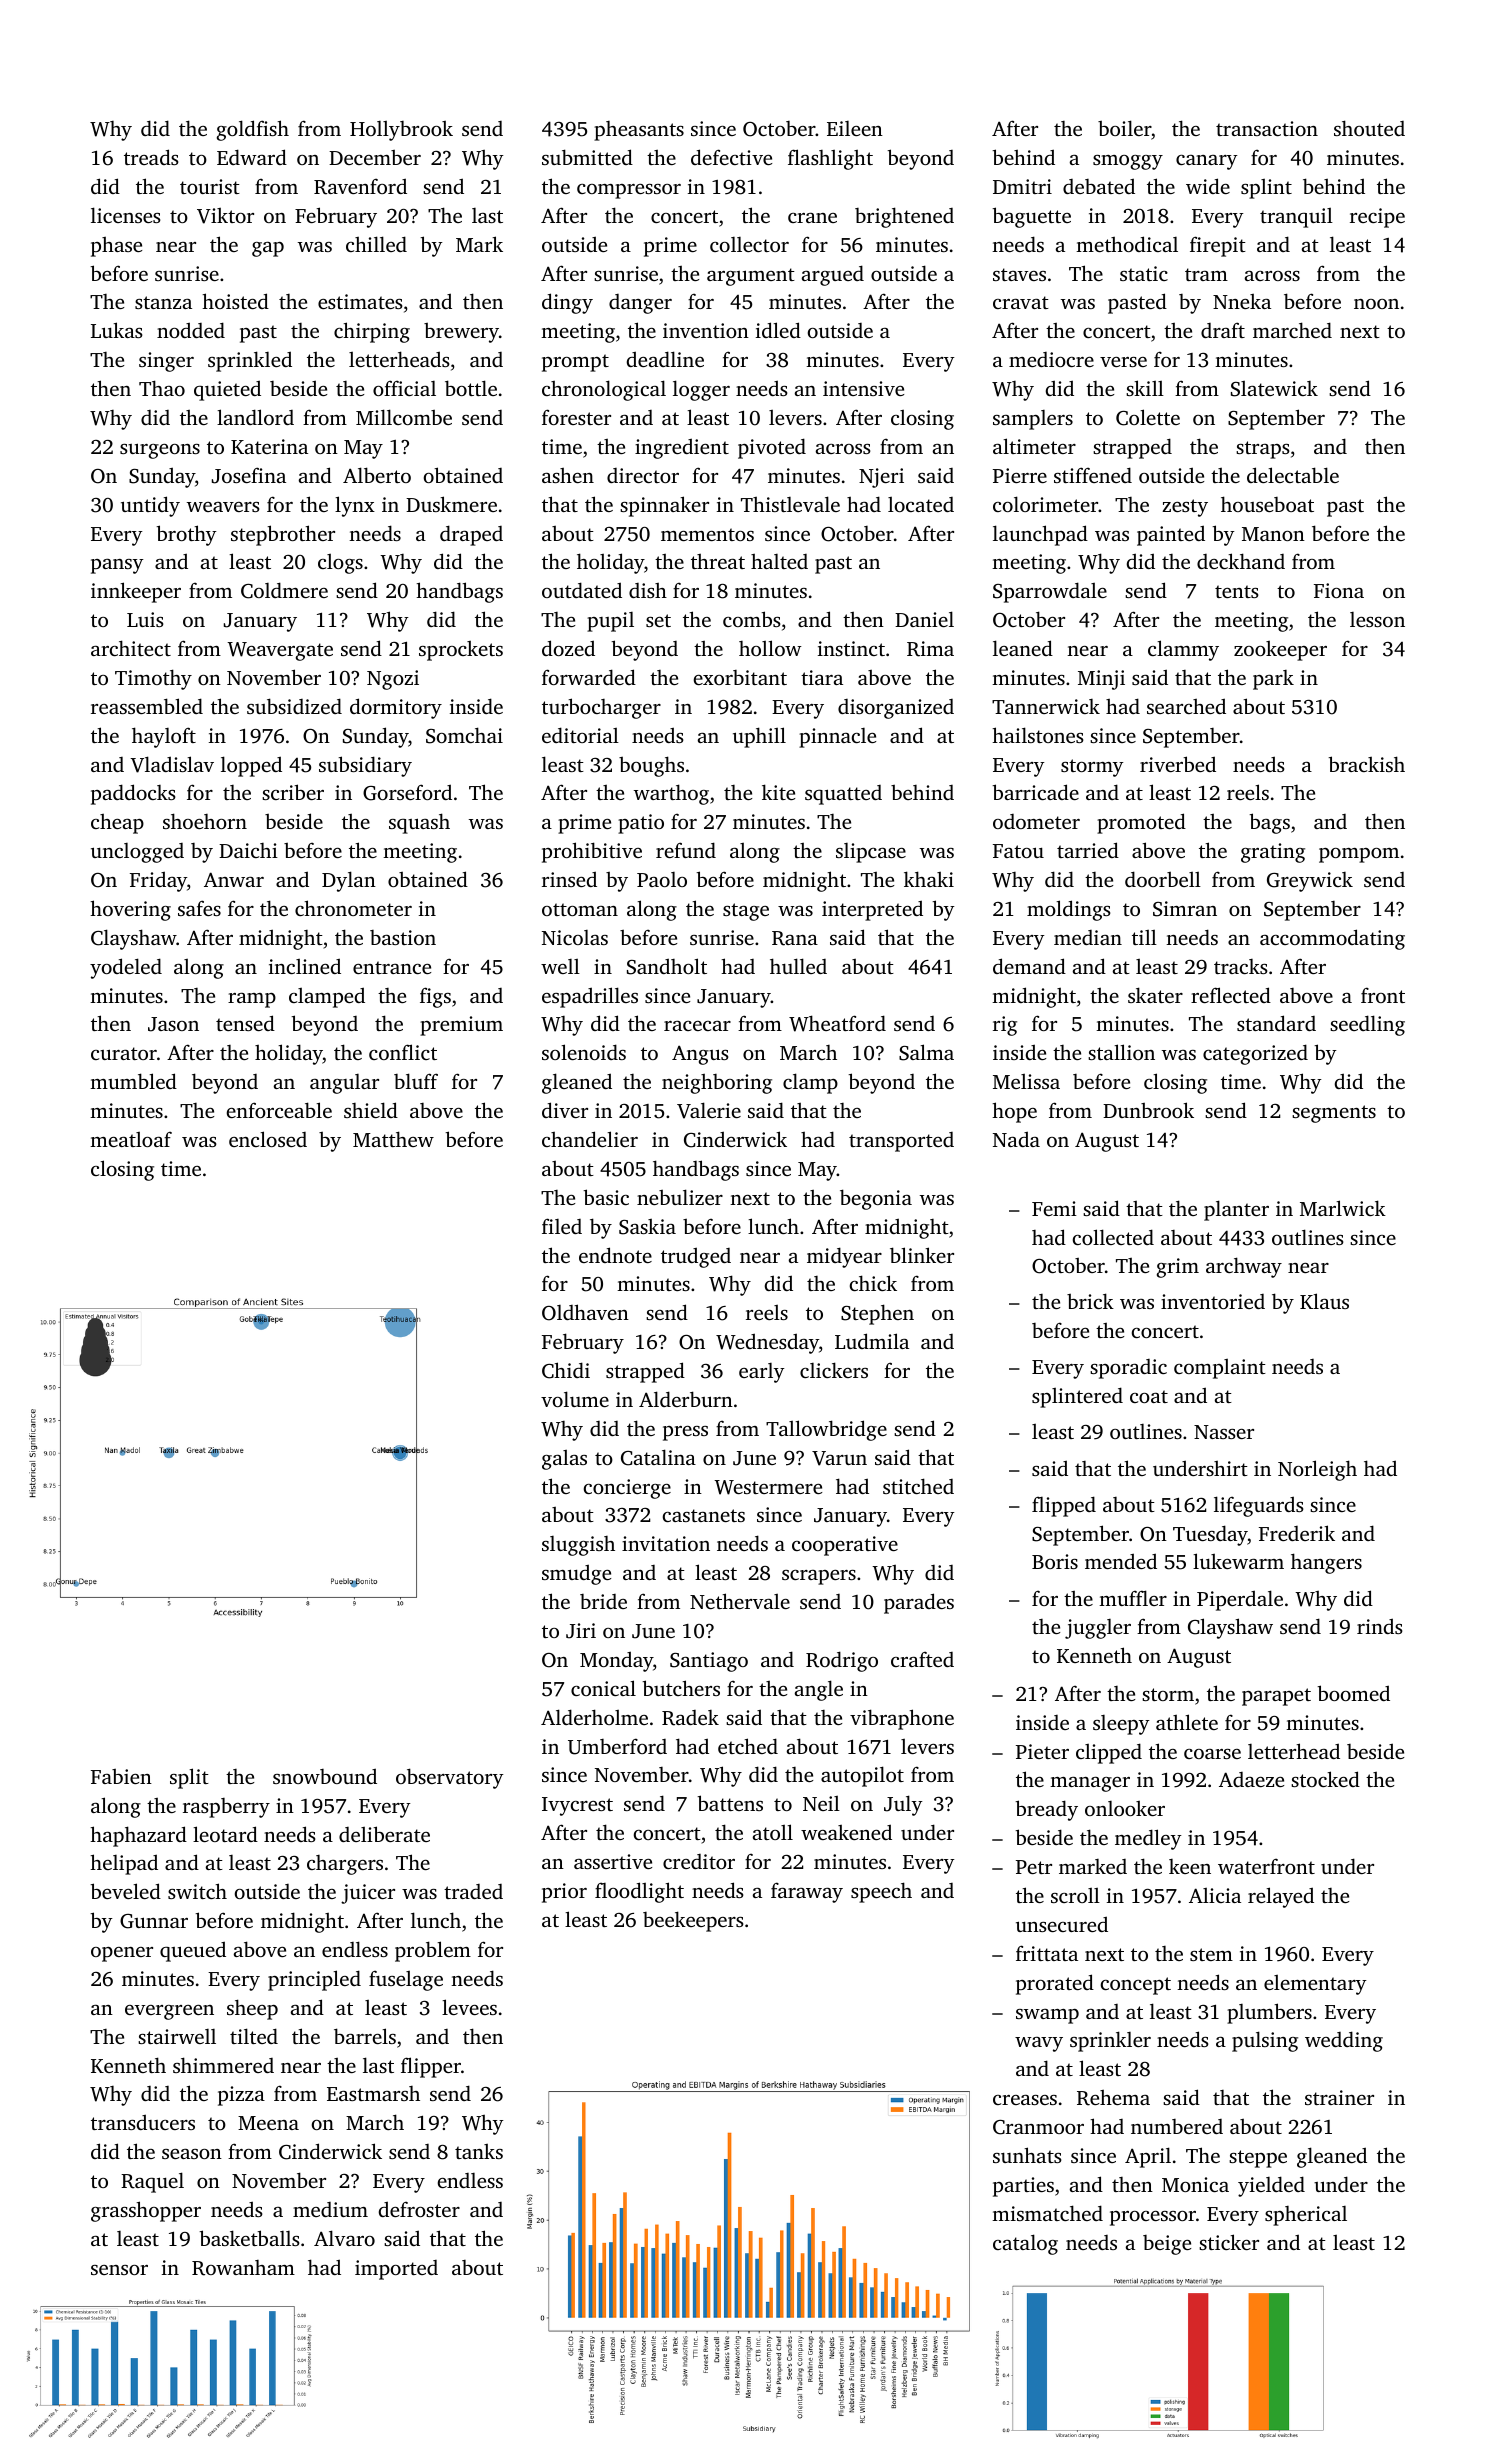  What do you see at coordinates (778, 330) in the screenshot?
I see `idled` at bounding box center [778, 330].
